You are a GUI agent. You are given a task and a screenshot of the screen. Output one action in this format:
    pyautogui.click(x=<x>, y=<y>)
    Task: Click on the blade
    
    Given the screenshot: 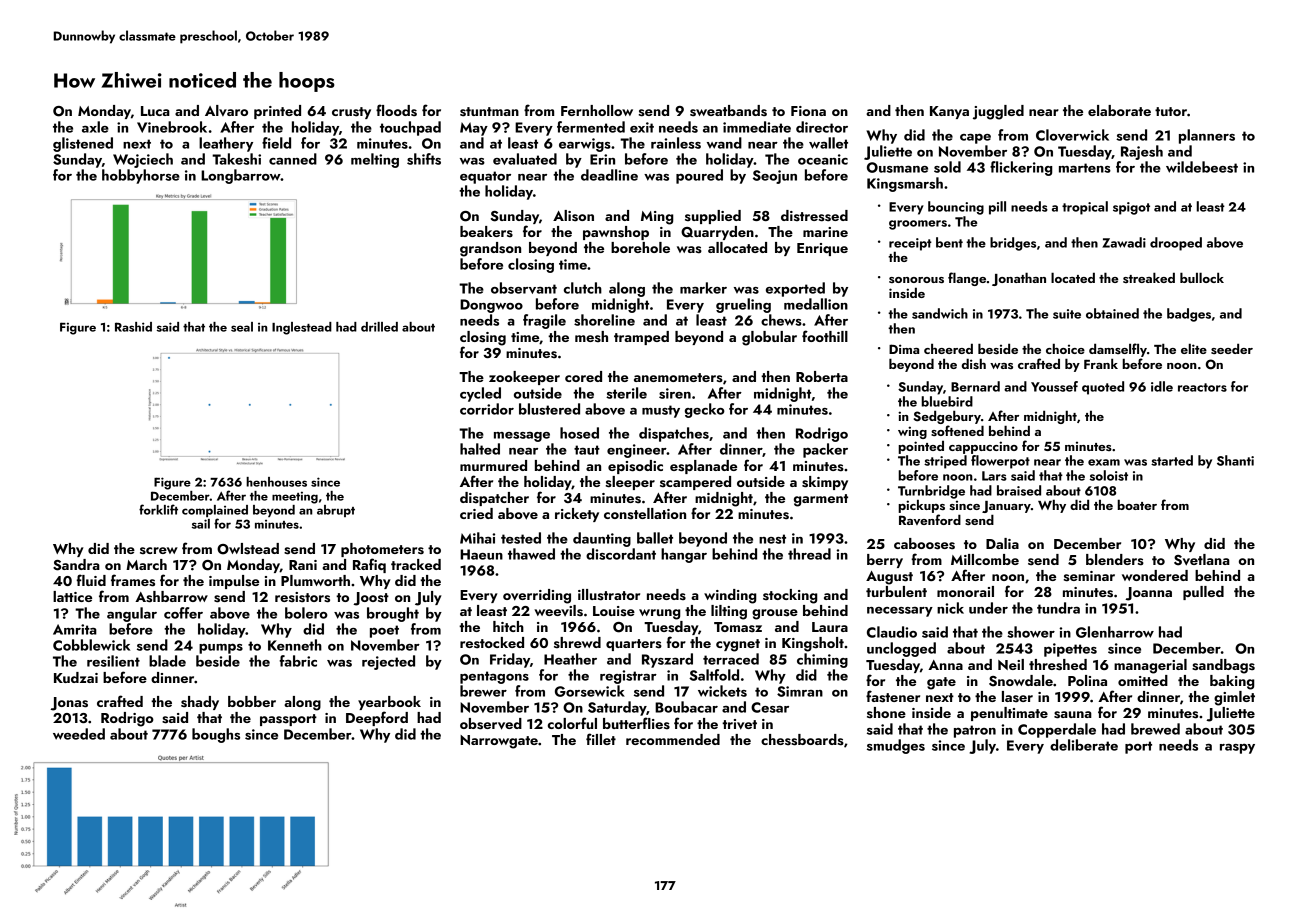 What is the action you would take?
    pyautogui.click(x=167, y=661)
